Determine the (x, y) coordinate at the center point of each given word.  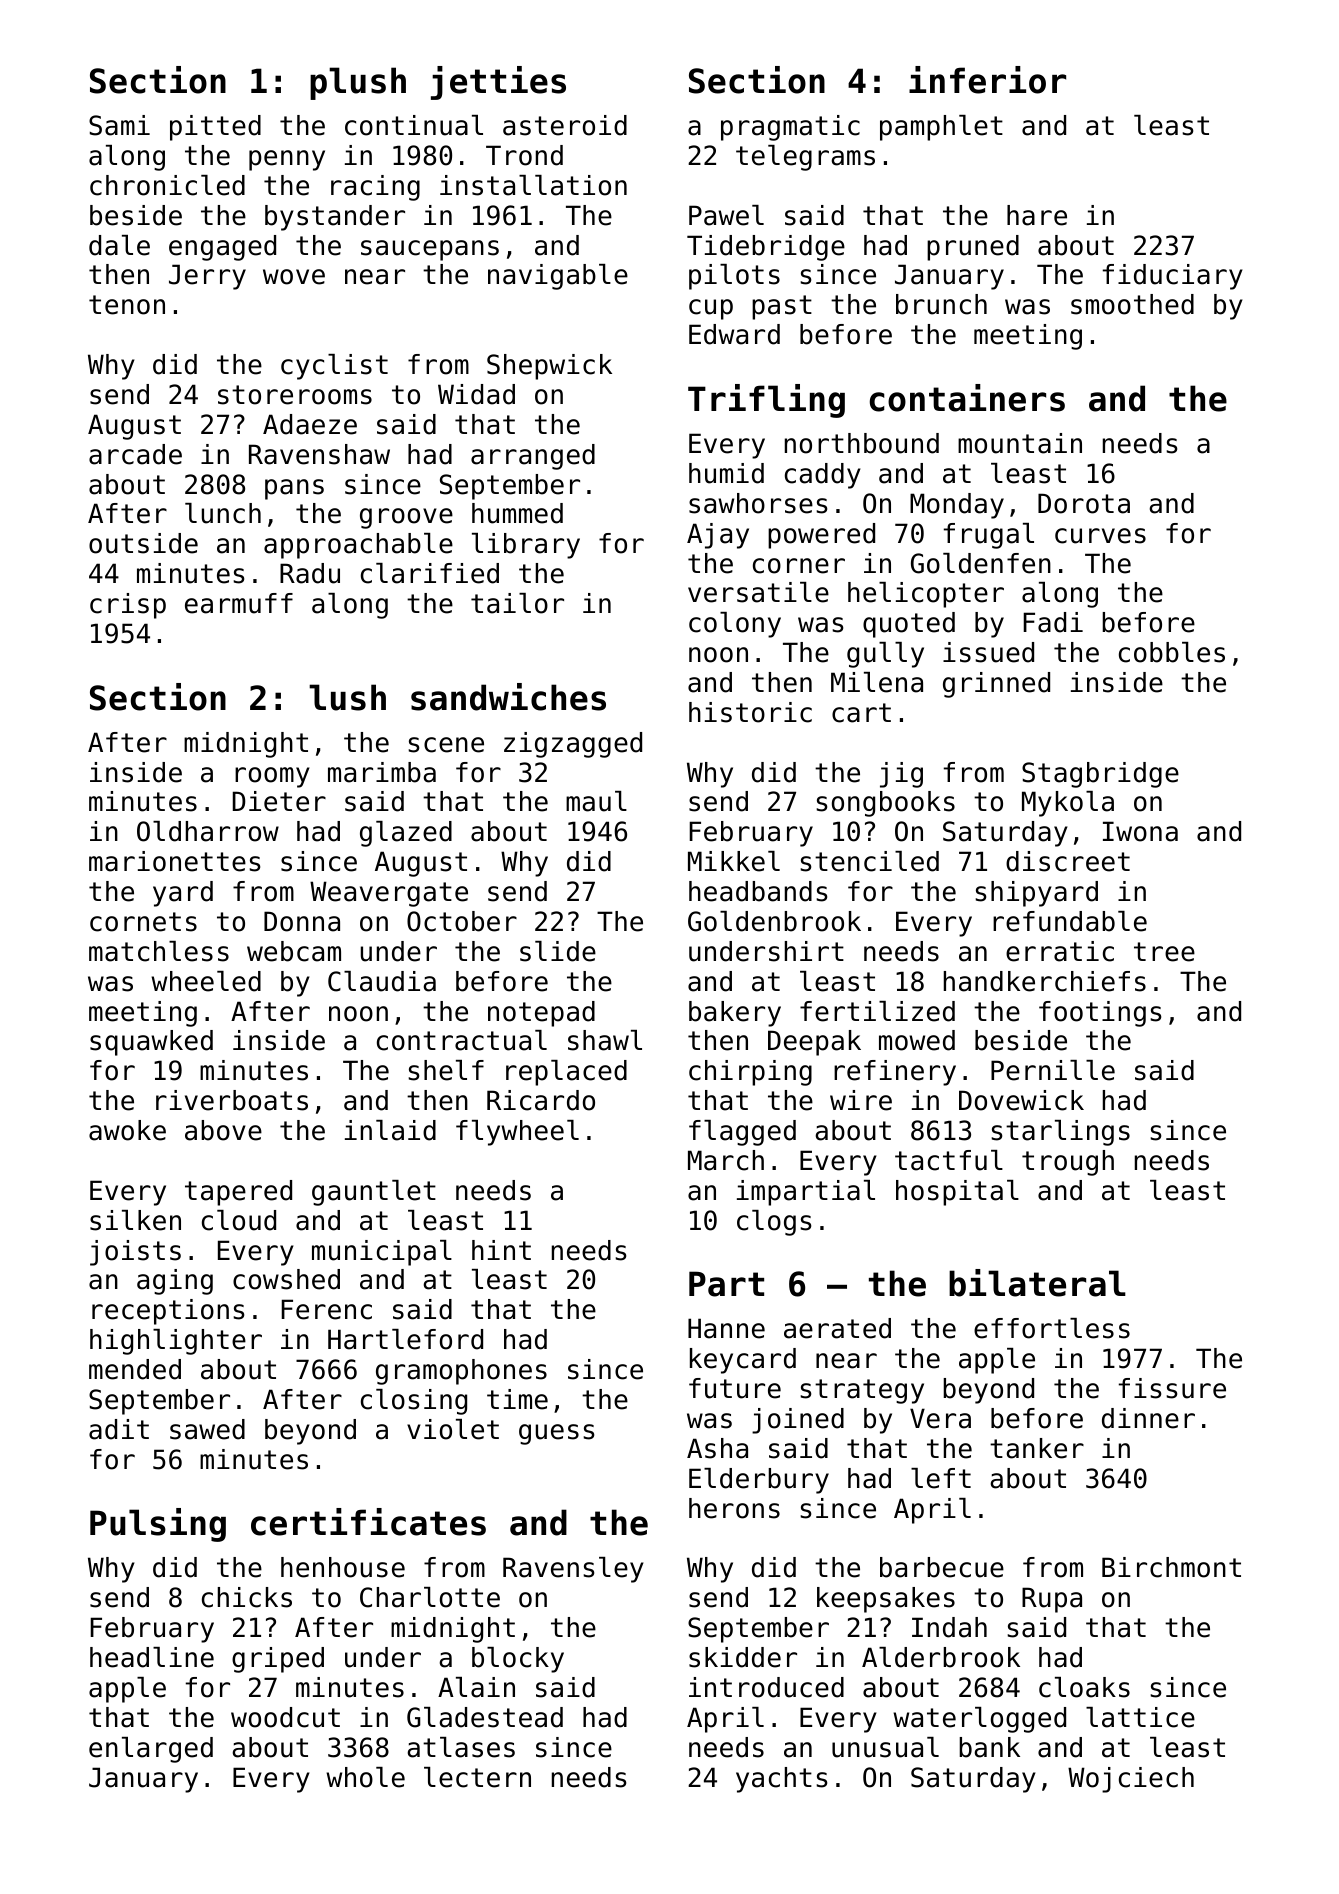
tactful (949, 1160)
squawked (151, 1043)
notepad (541, 1014)
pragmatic (790, 128)
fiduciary (1173, 277)
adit (119, 1429)
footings (1100, 1014)
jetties (498, 83)
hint (501, 1250)
